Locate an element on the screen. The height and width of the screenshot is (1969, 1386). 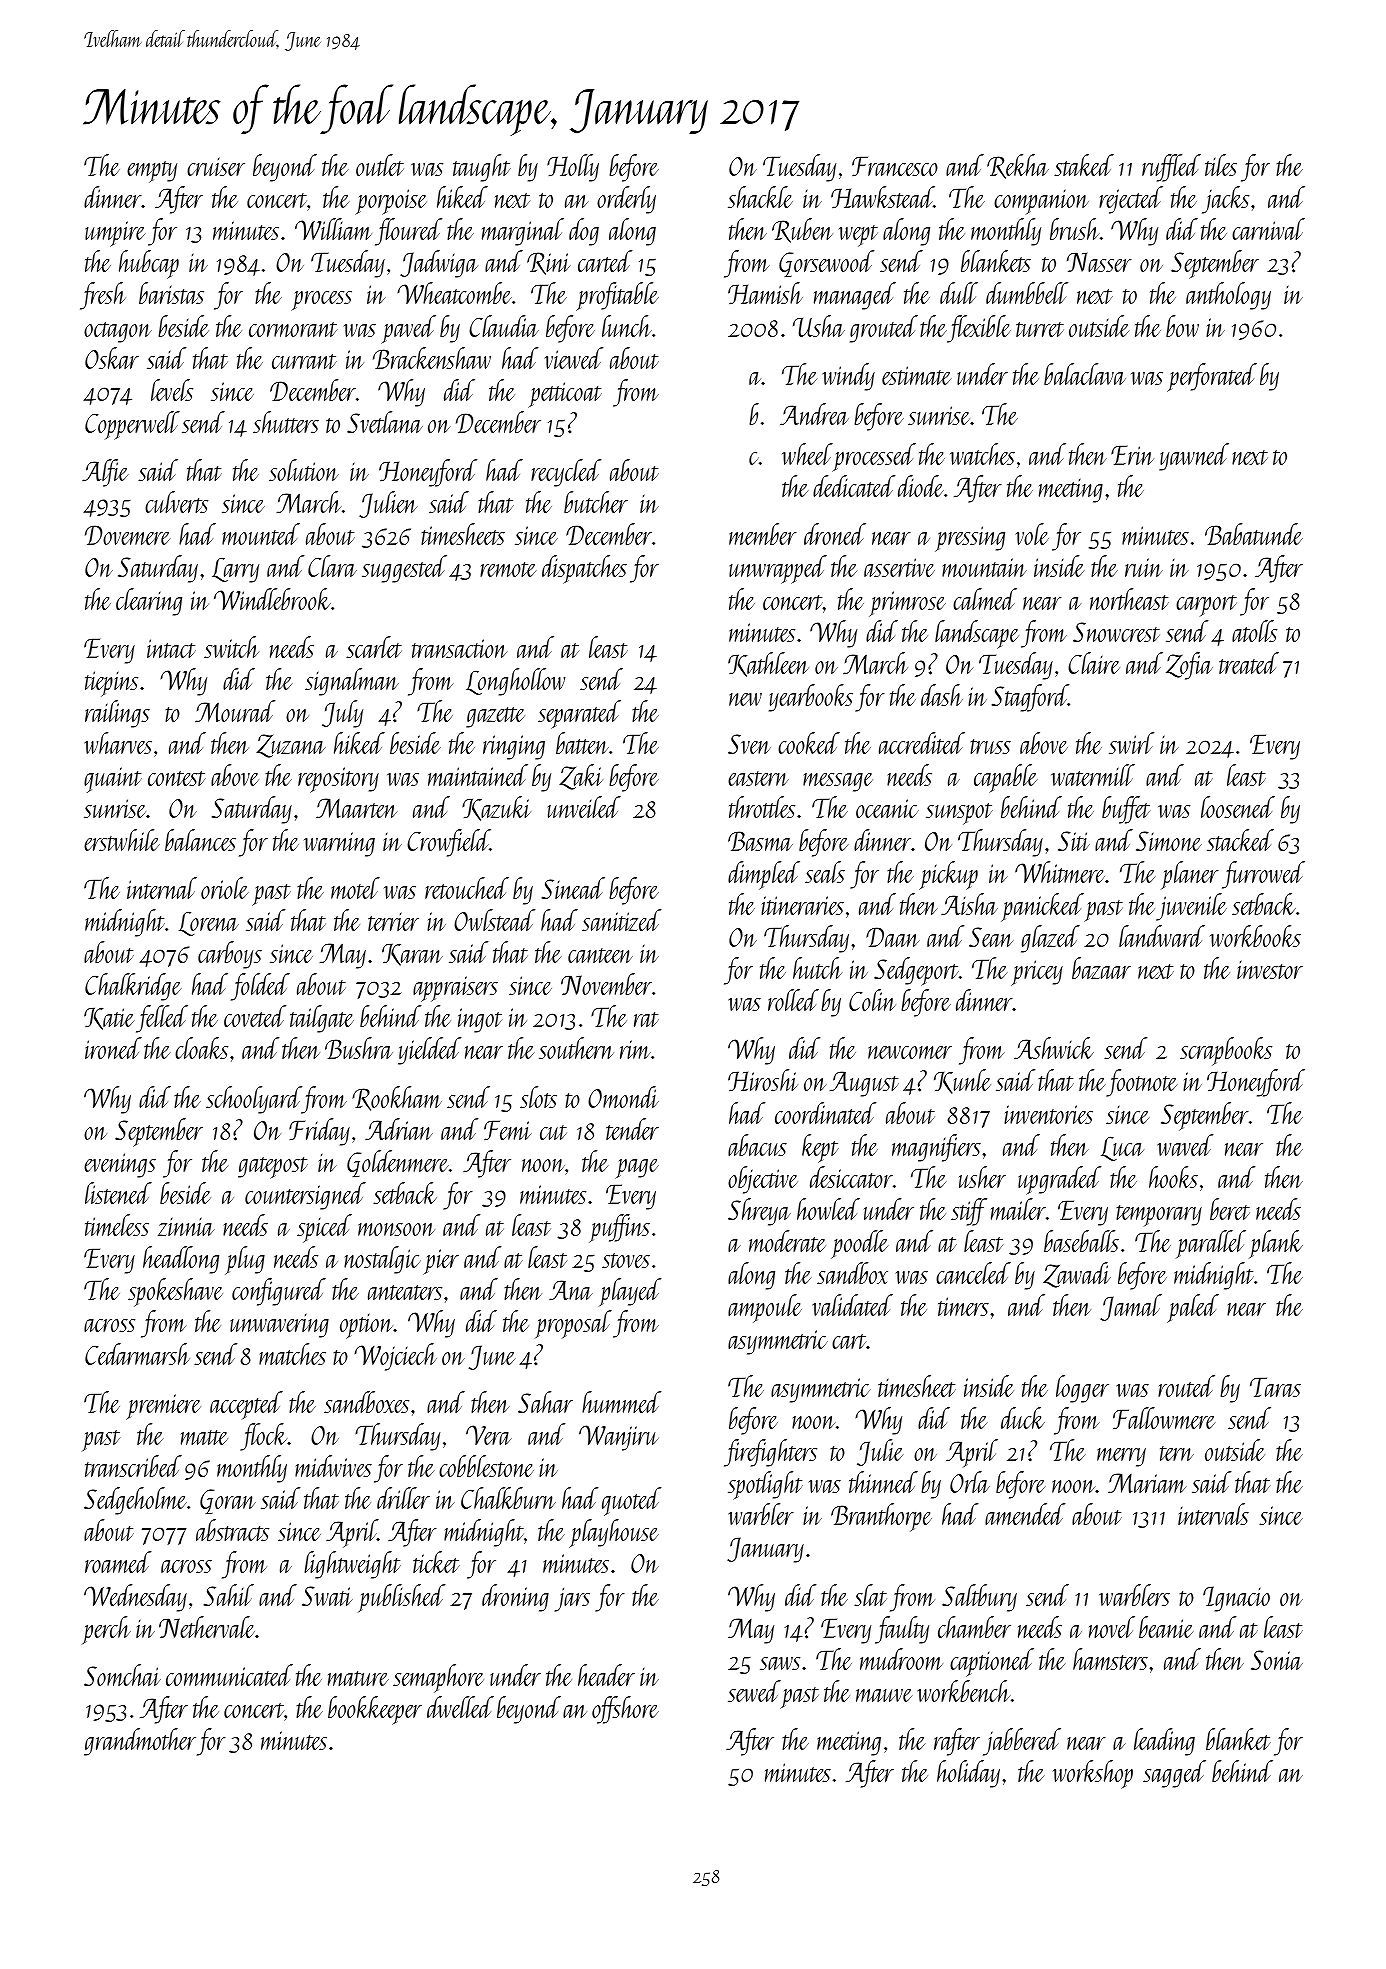
baseballs is located at coordinates (1081, 1241).
